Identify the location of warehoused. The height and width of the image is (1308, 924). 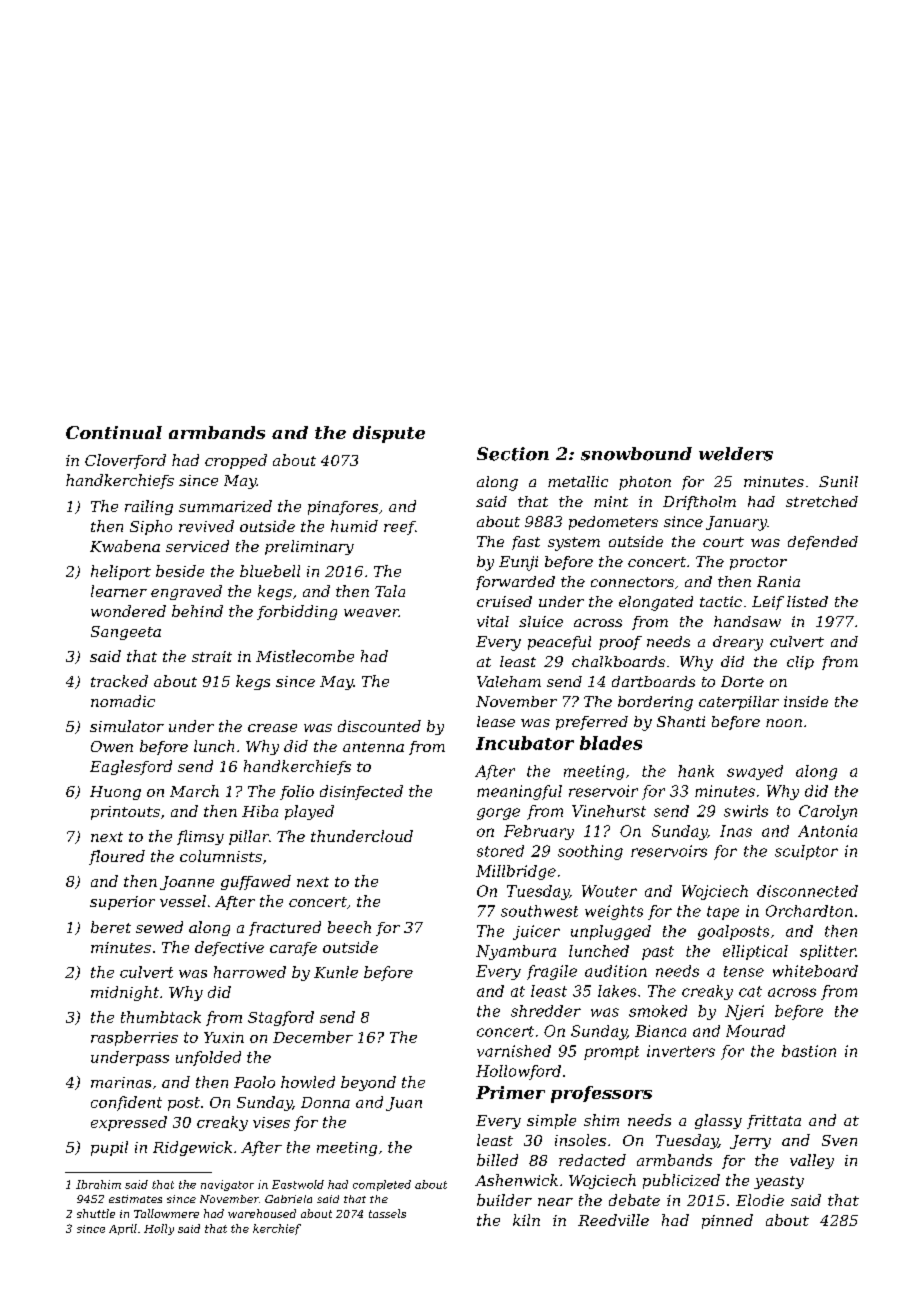
(262, 1213).
